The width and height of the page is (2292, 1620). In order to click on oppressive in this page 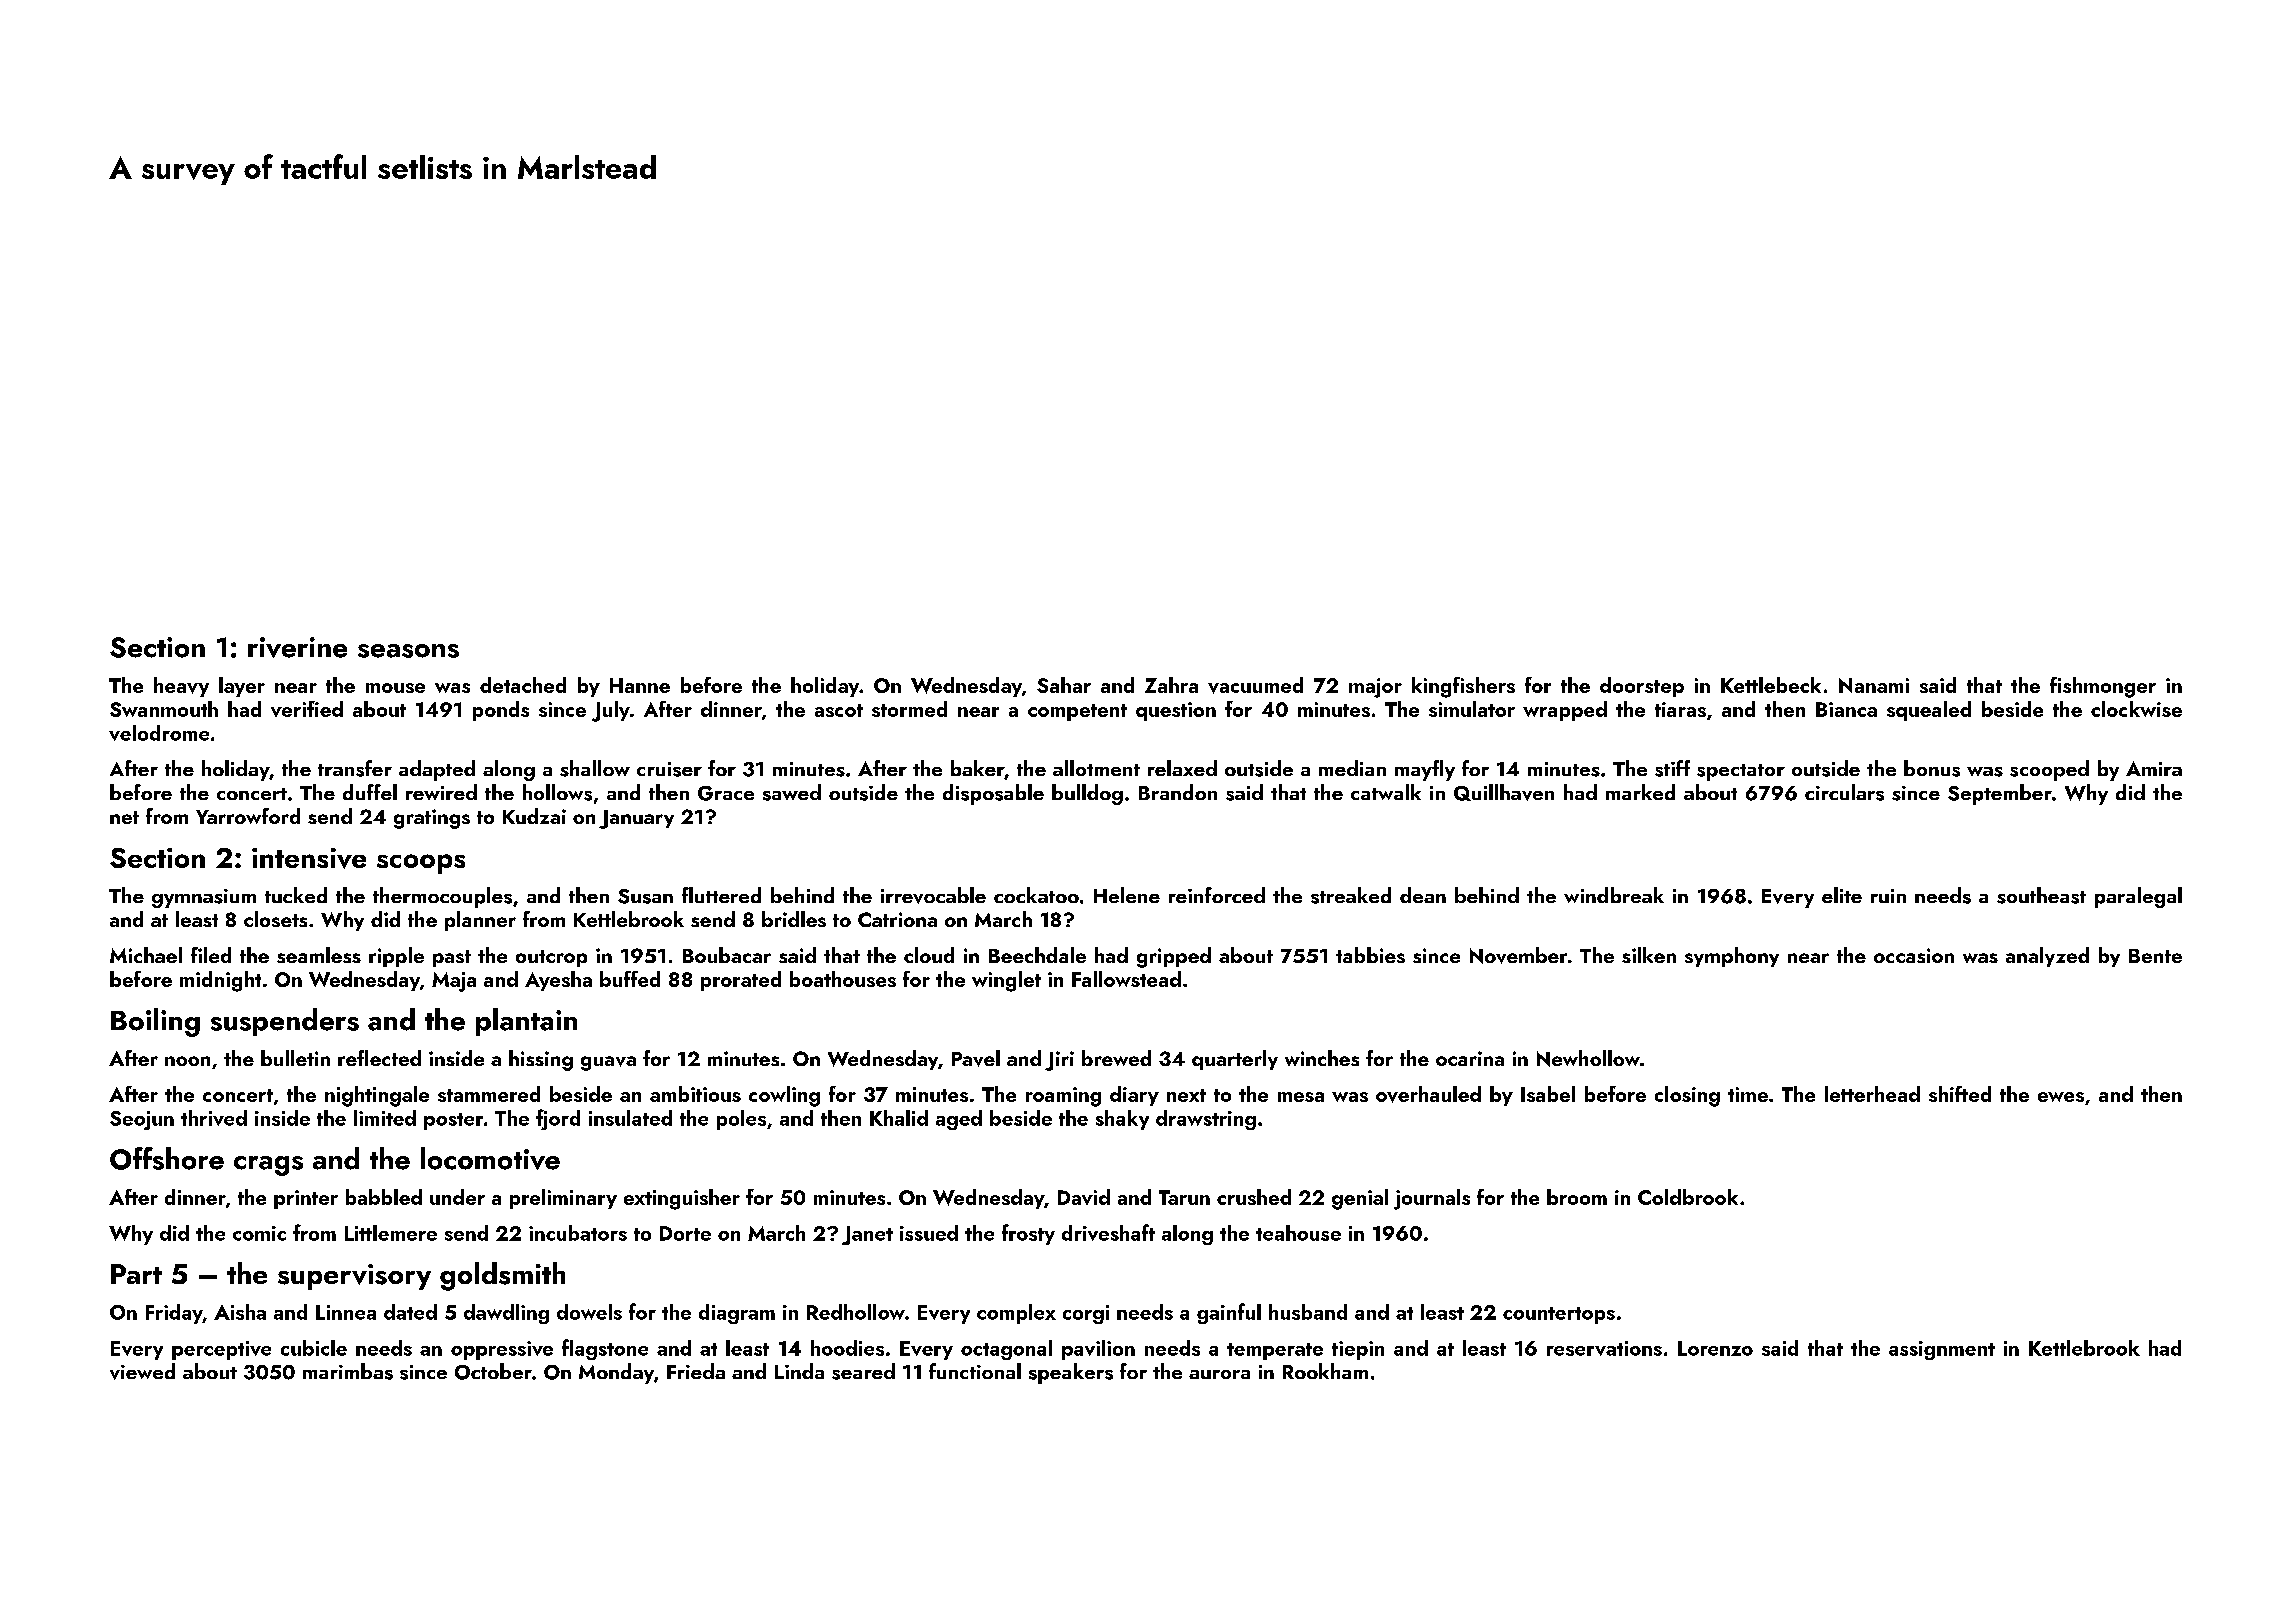, I will do `click(502, 1350)`.
